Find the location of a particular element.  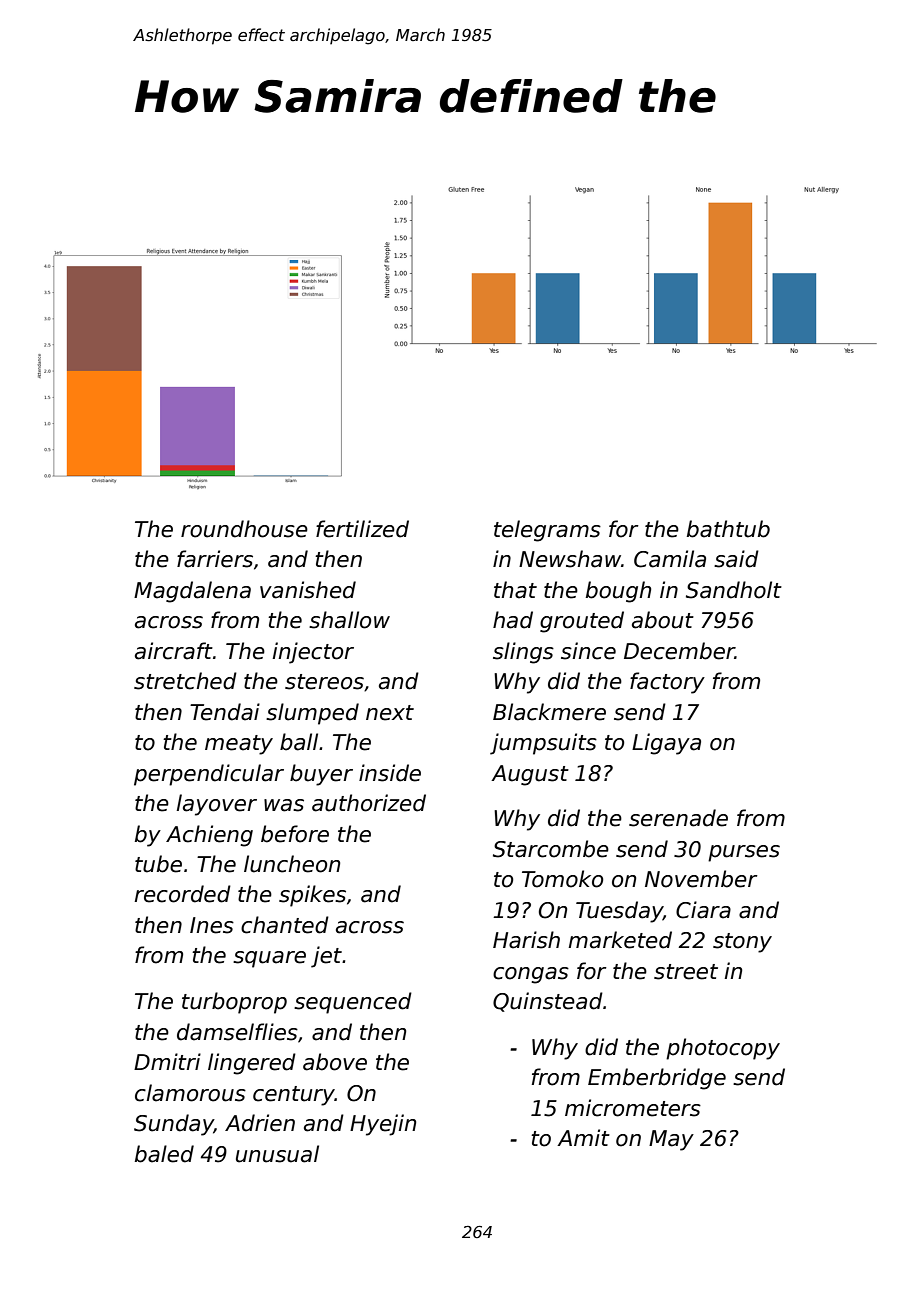

micrometers is located at coordinates (633, 1108).
